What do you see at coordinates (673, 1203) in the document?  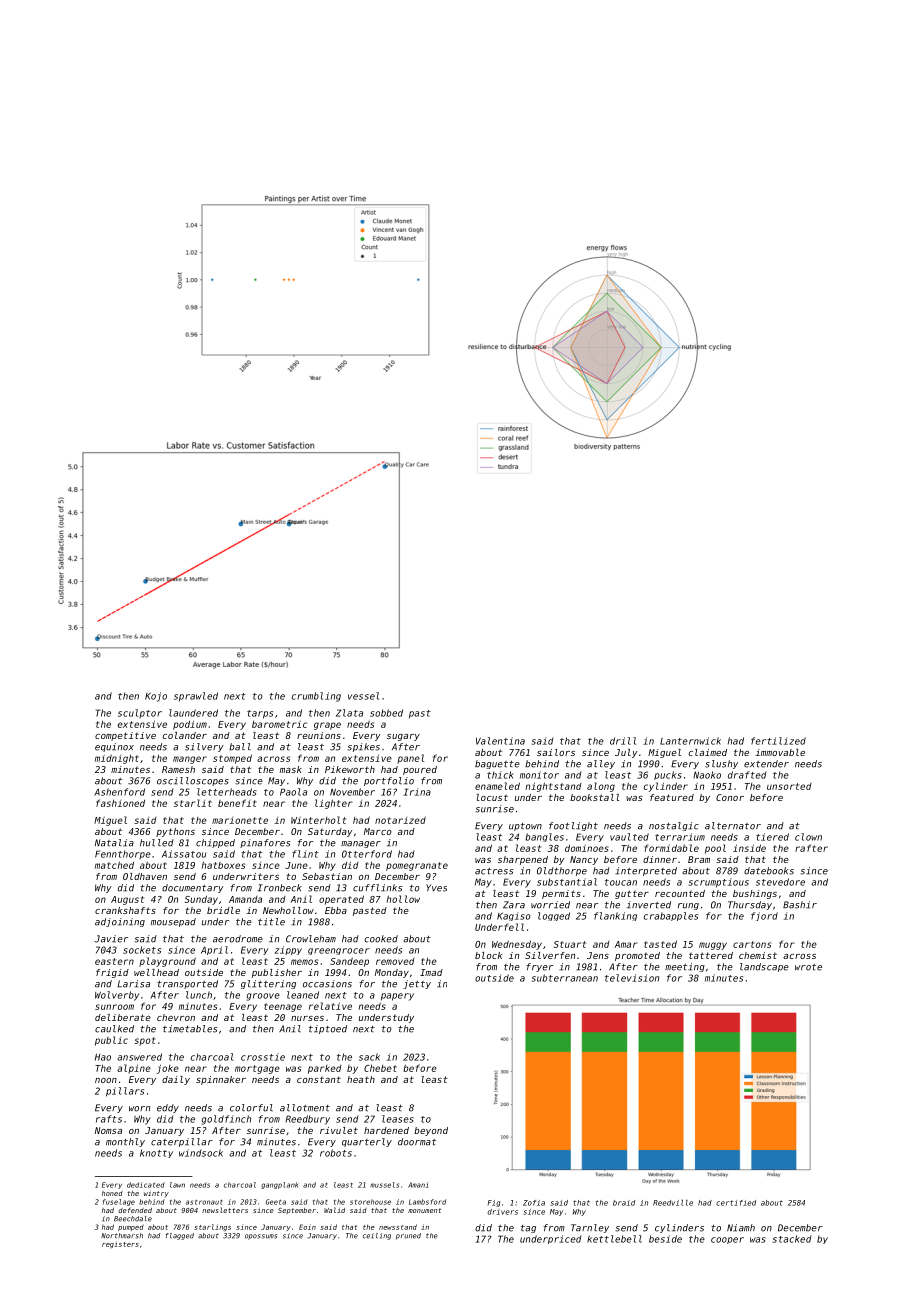 I see `Reedville` at bounding box center [673, 1203].
